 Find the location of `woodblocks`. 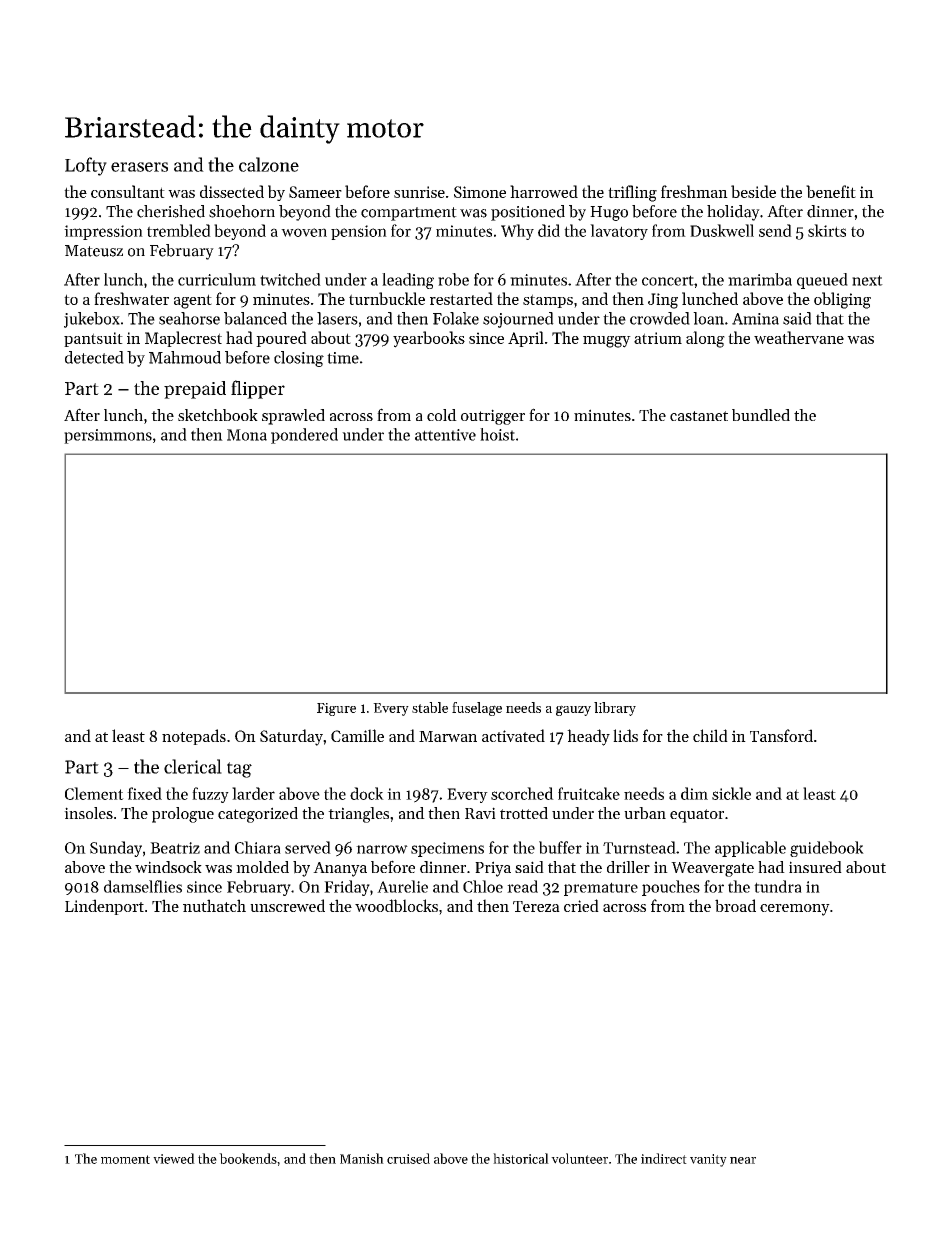

woodblocks is located at coordinates (396, 905).
